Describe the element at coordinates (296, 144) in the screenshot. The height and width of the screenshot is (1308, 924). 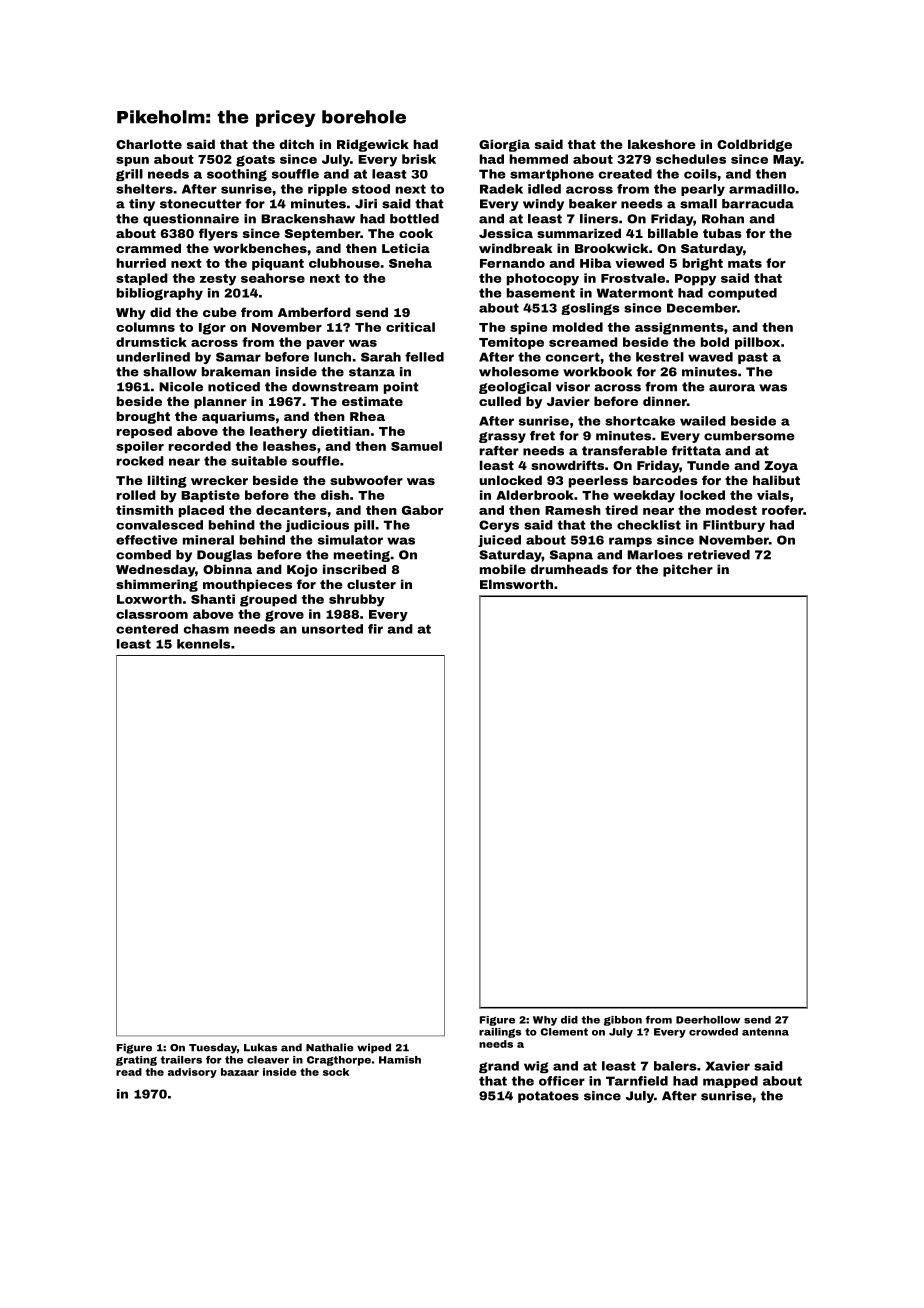
I see `ditch` at that location.
